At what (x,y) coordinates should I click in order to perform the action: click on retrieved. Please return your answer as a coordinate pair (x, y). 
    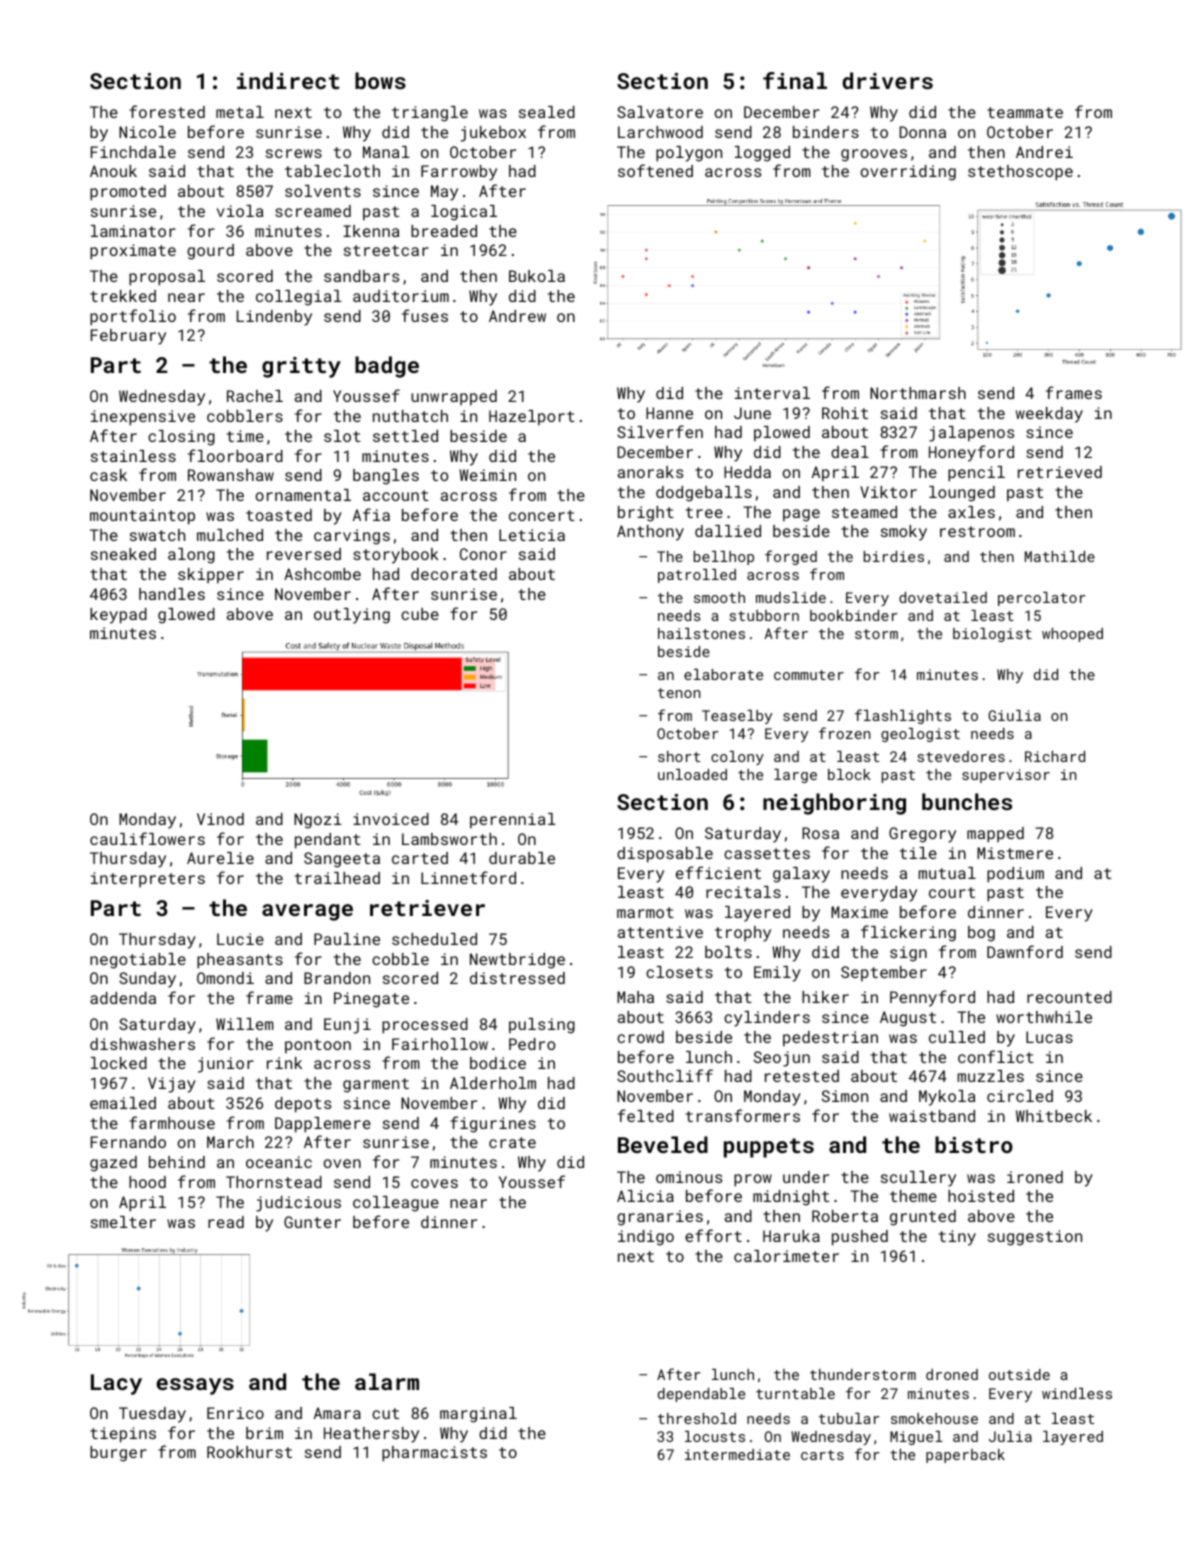
    Looking at the image, I should click on (1060, 472).
